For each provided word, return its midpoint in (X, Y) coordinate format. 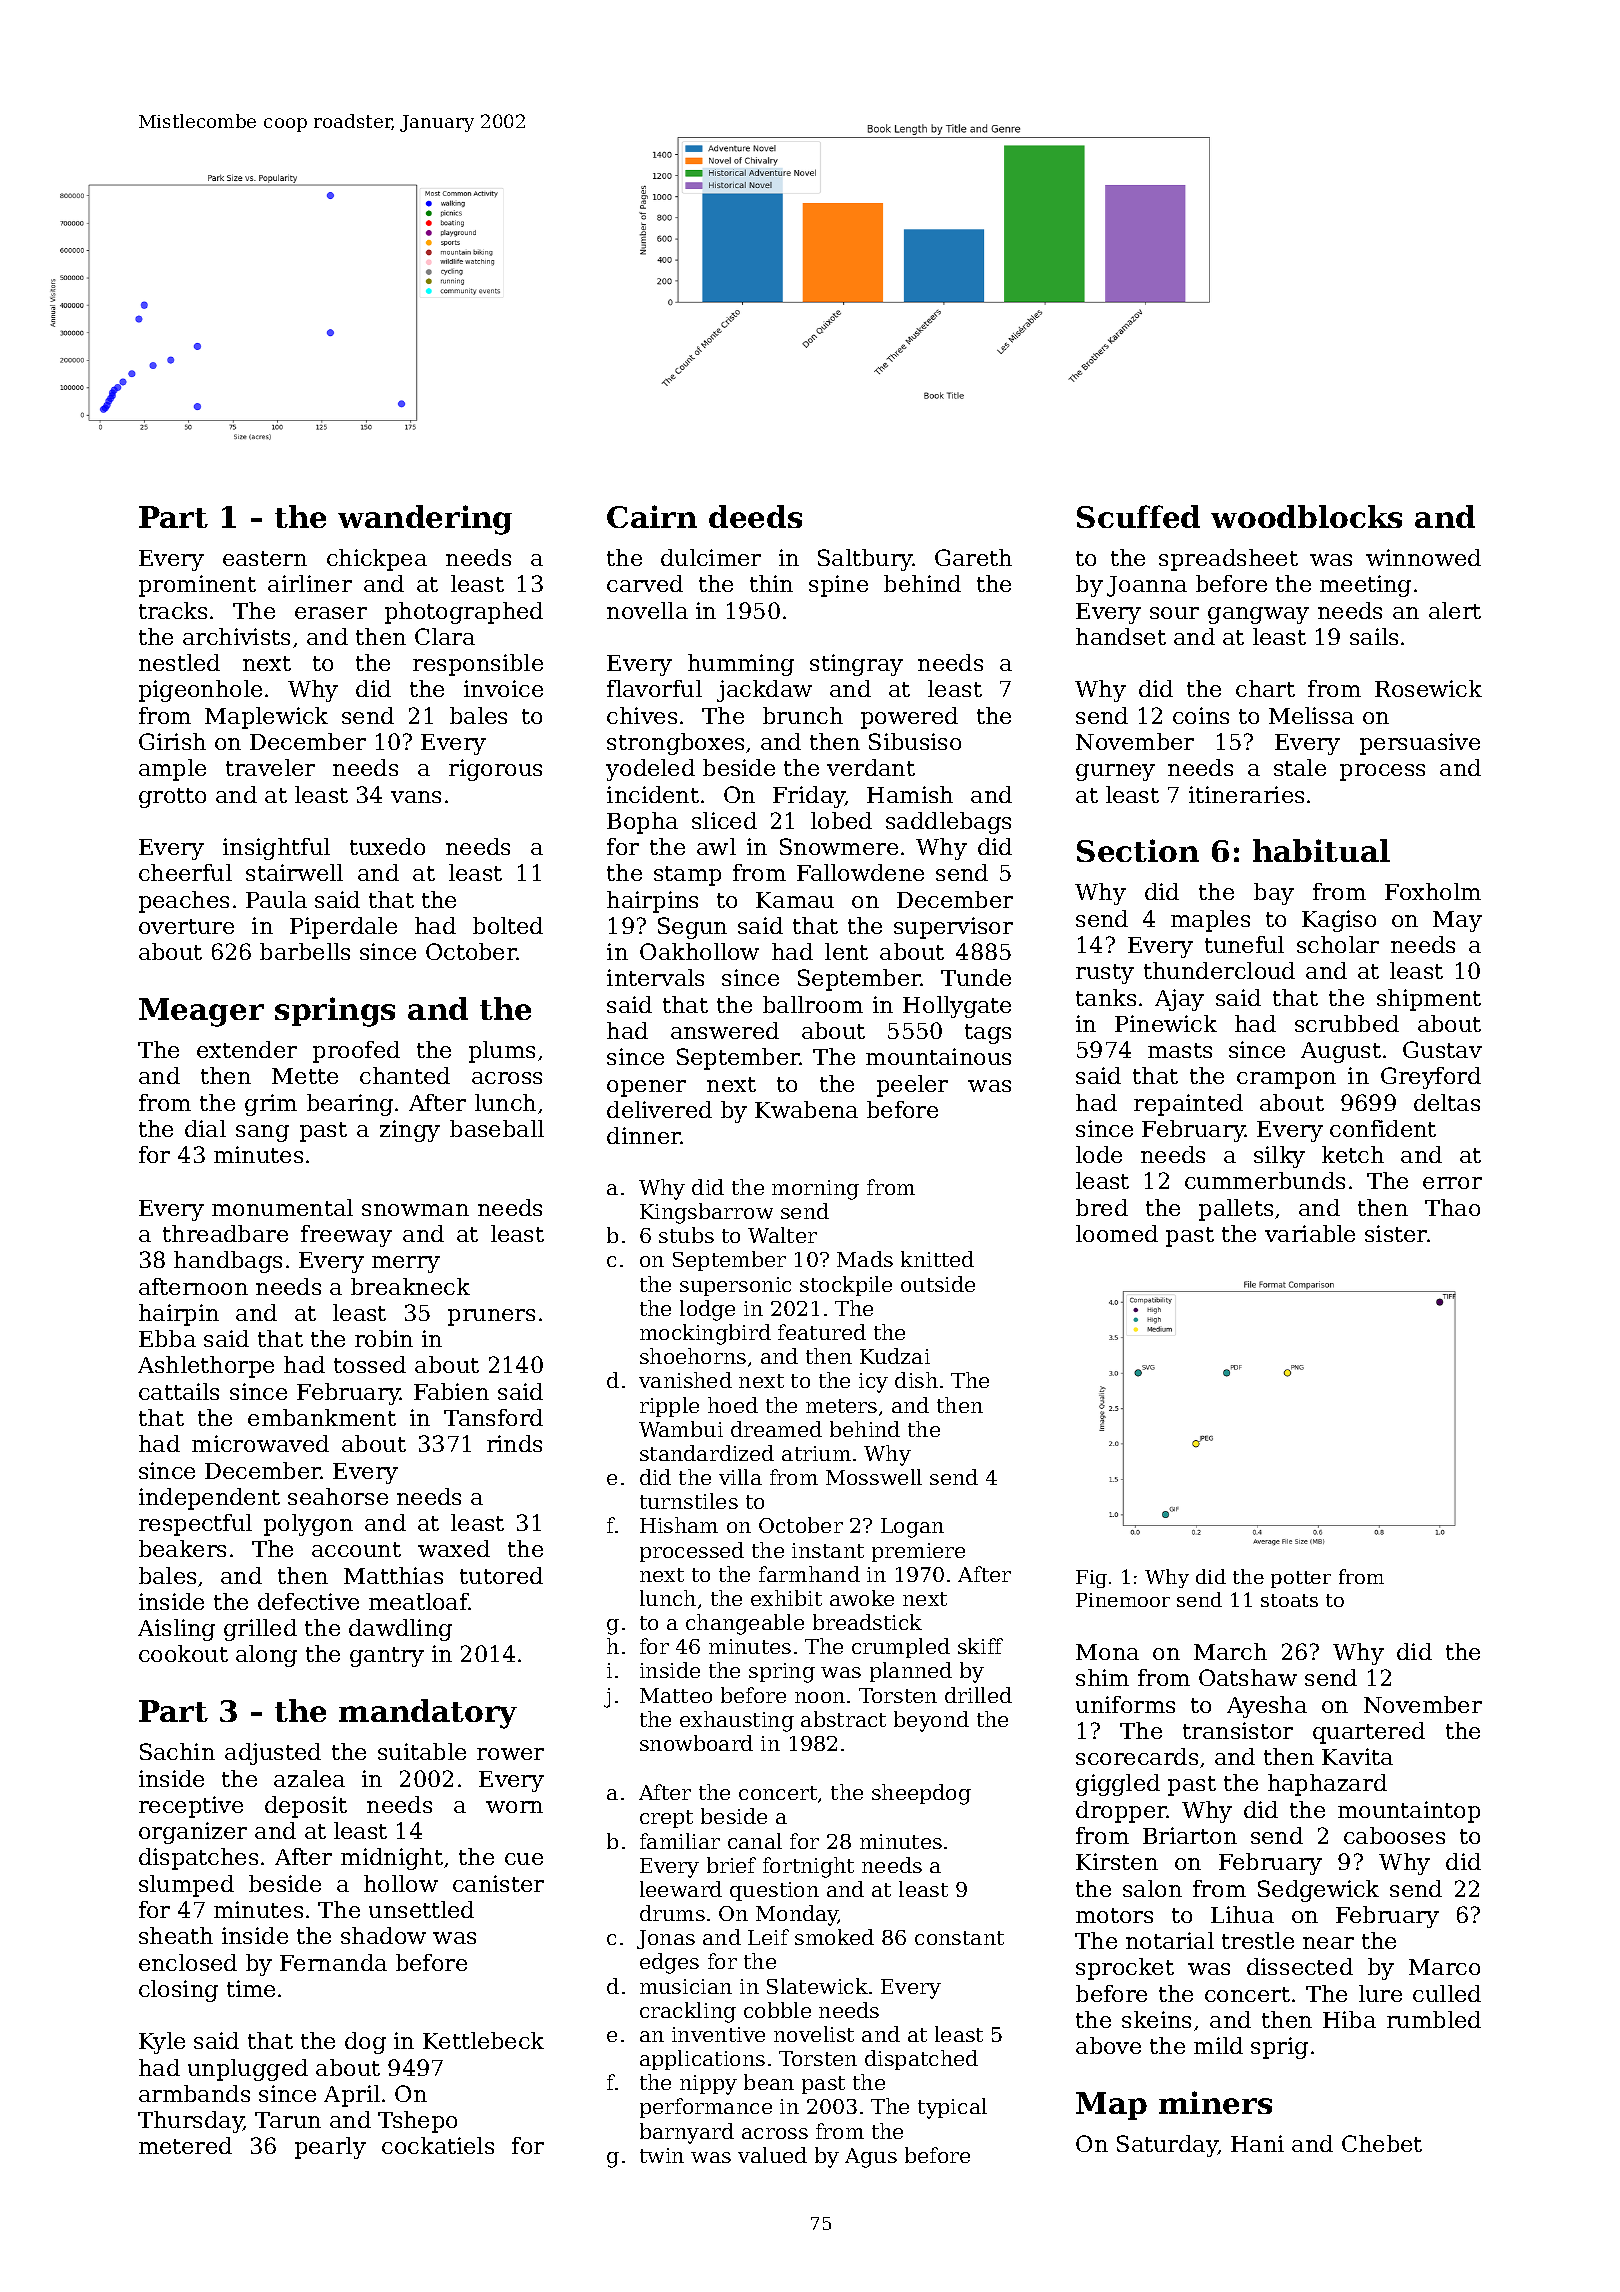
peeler (912, 1086)
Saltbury (865, 560)
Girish (172, 741)
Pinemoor (1123, 1600)
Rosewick (1428, 688)
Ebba (167, 1338)
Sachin (177, 1751)
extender (247, 1049)
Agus (871, 2158)
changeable (745, 1624)
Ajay (1179, 1000)
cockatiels (438, 2145)
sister (1396, 1233)
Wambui (681, 1429)
